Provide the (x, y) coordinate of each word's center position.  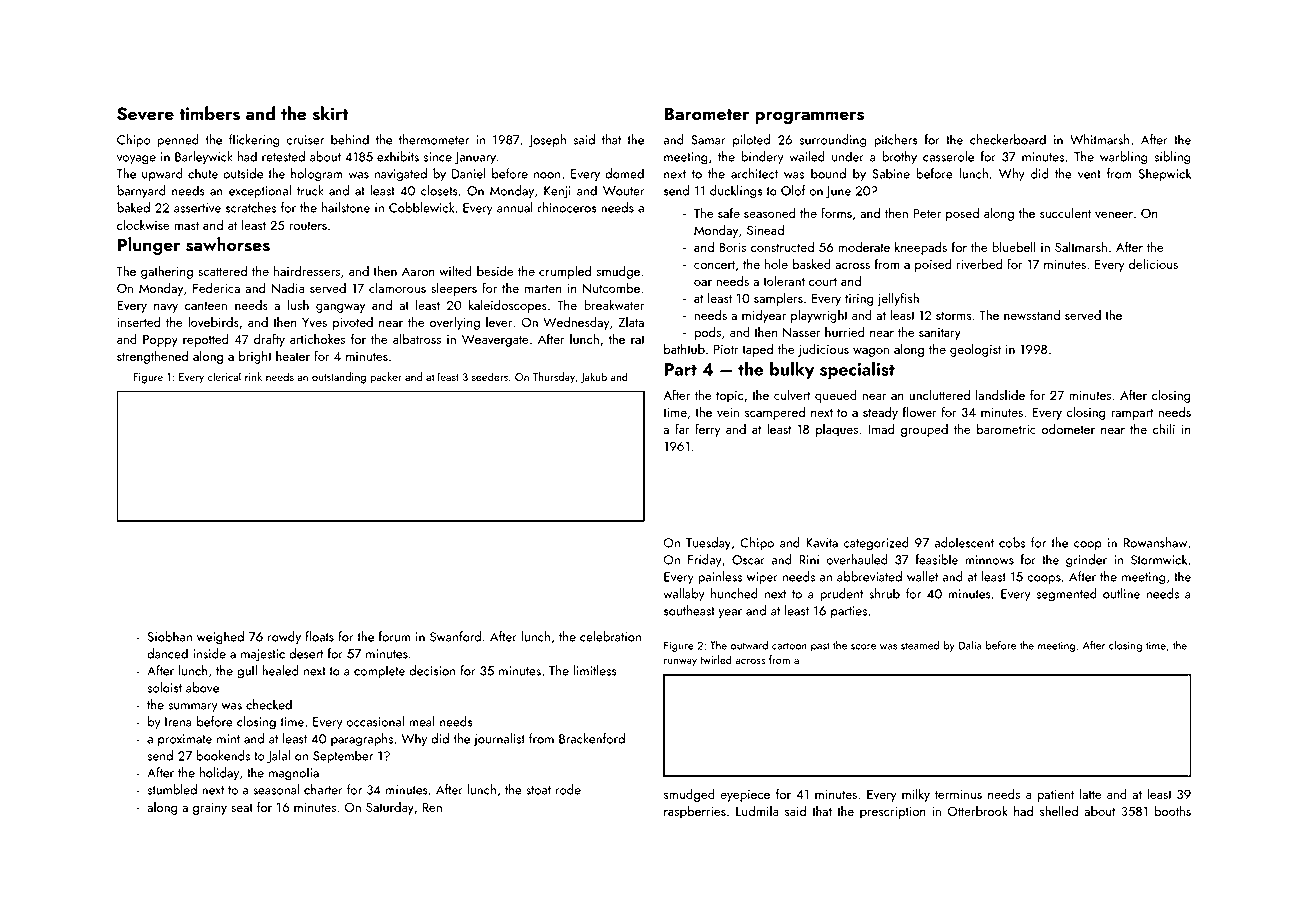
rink (253, 376)
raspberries (695, 812)
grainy (210, 809)
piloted (751, 141)
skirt (330, 113)
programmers (809, 117)
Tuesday (708, 544)
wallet (922, 576)
